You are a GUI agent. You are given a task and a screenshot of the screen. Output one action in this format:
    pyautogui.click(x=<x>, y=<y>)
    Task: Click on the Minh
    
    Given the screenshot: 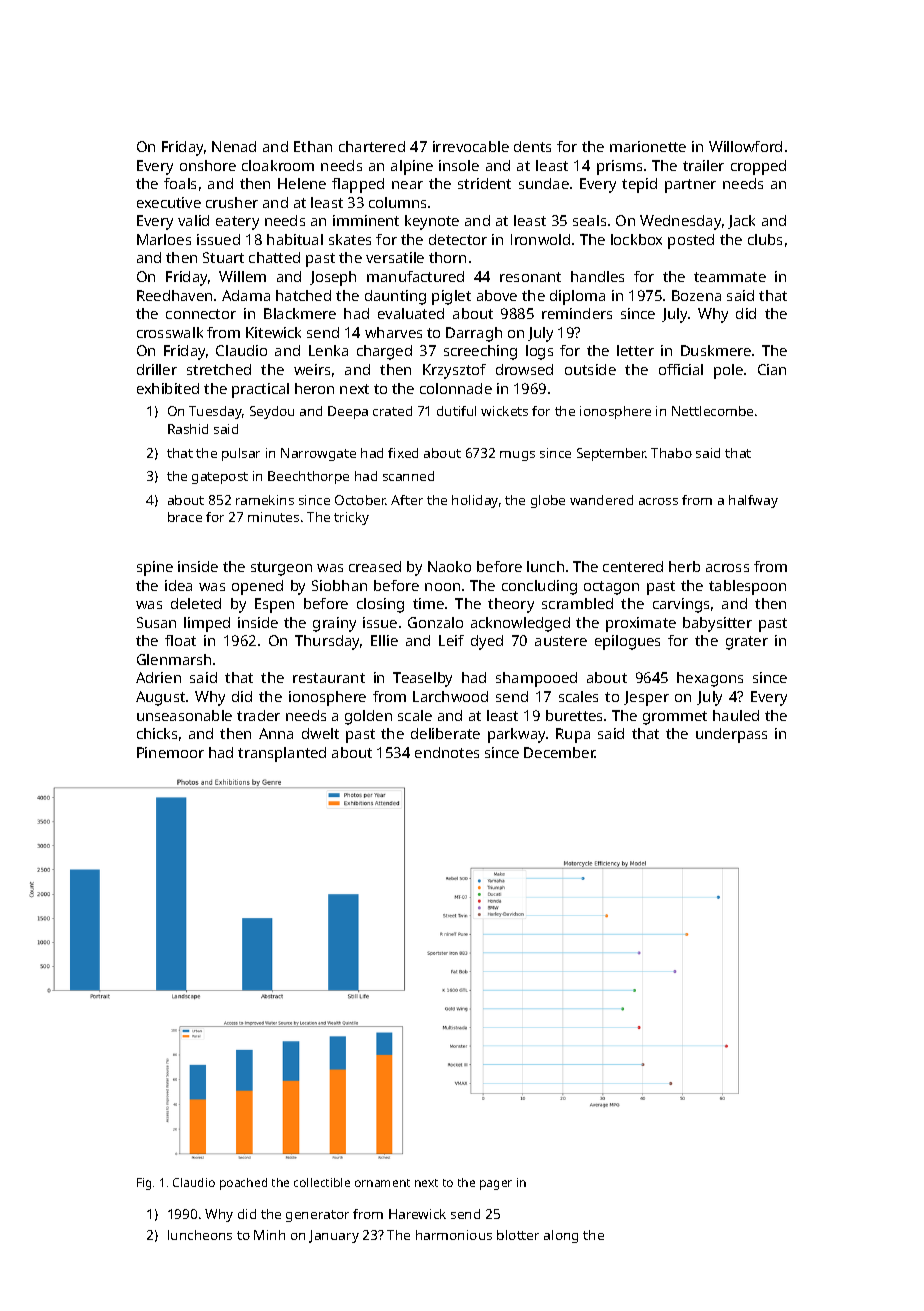 What is the action you would take?
    pyautogui.click(x=269, y=1235)
